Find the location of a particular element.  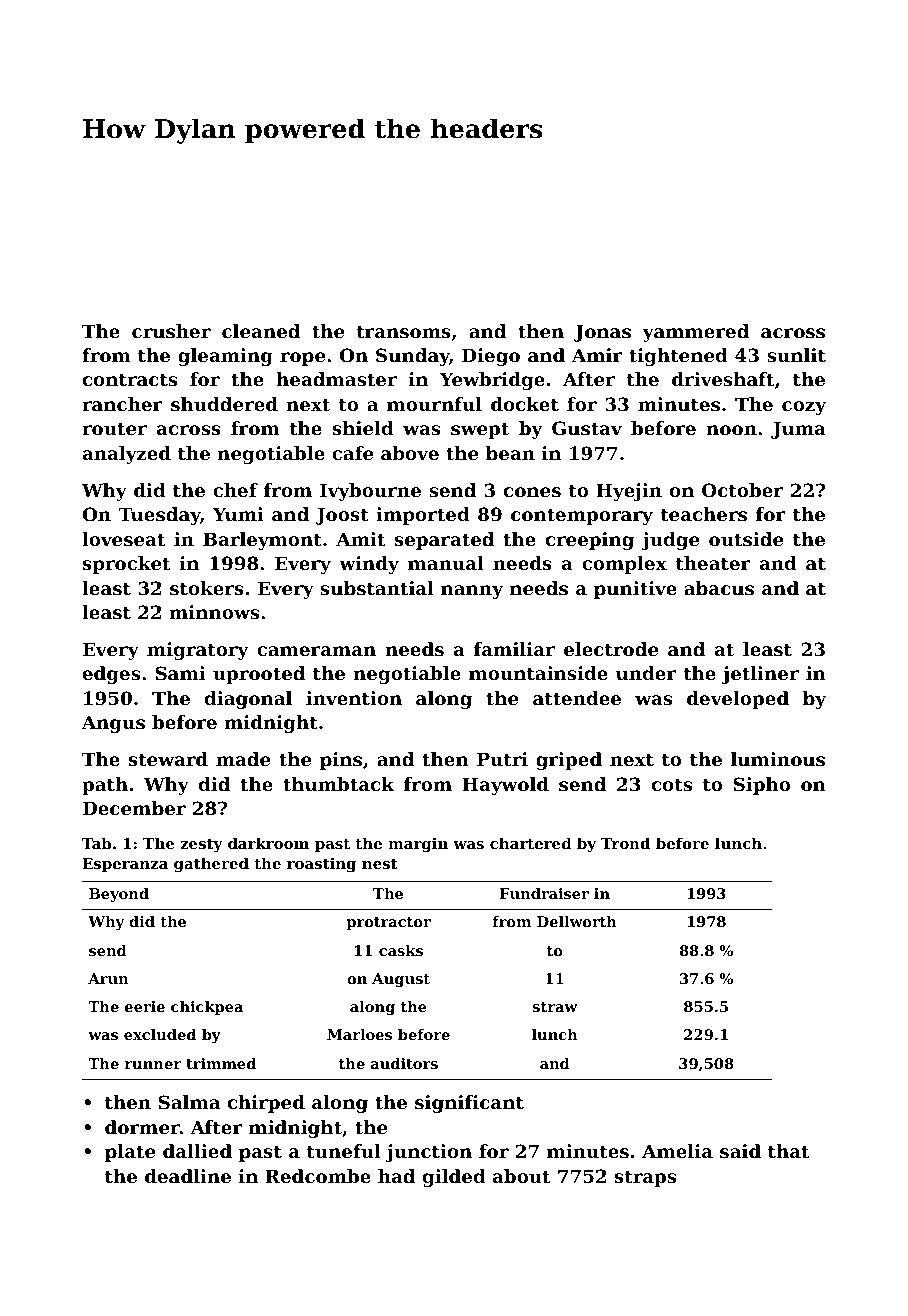

transoms is located at coordinates (404, 331).
